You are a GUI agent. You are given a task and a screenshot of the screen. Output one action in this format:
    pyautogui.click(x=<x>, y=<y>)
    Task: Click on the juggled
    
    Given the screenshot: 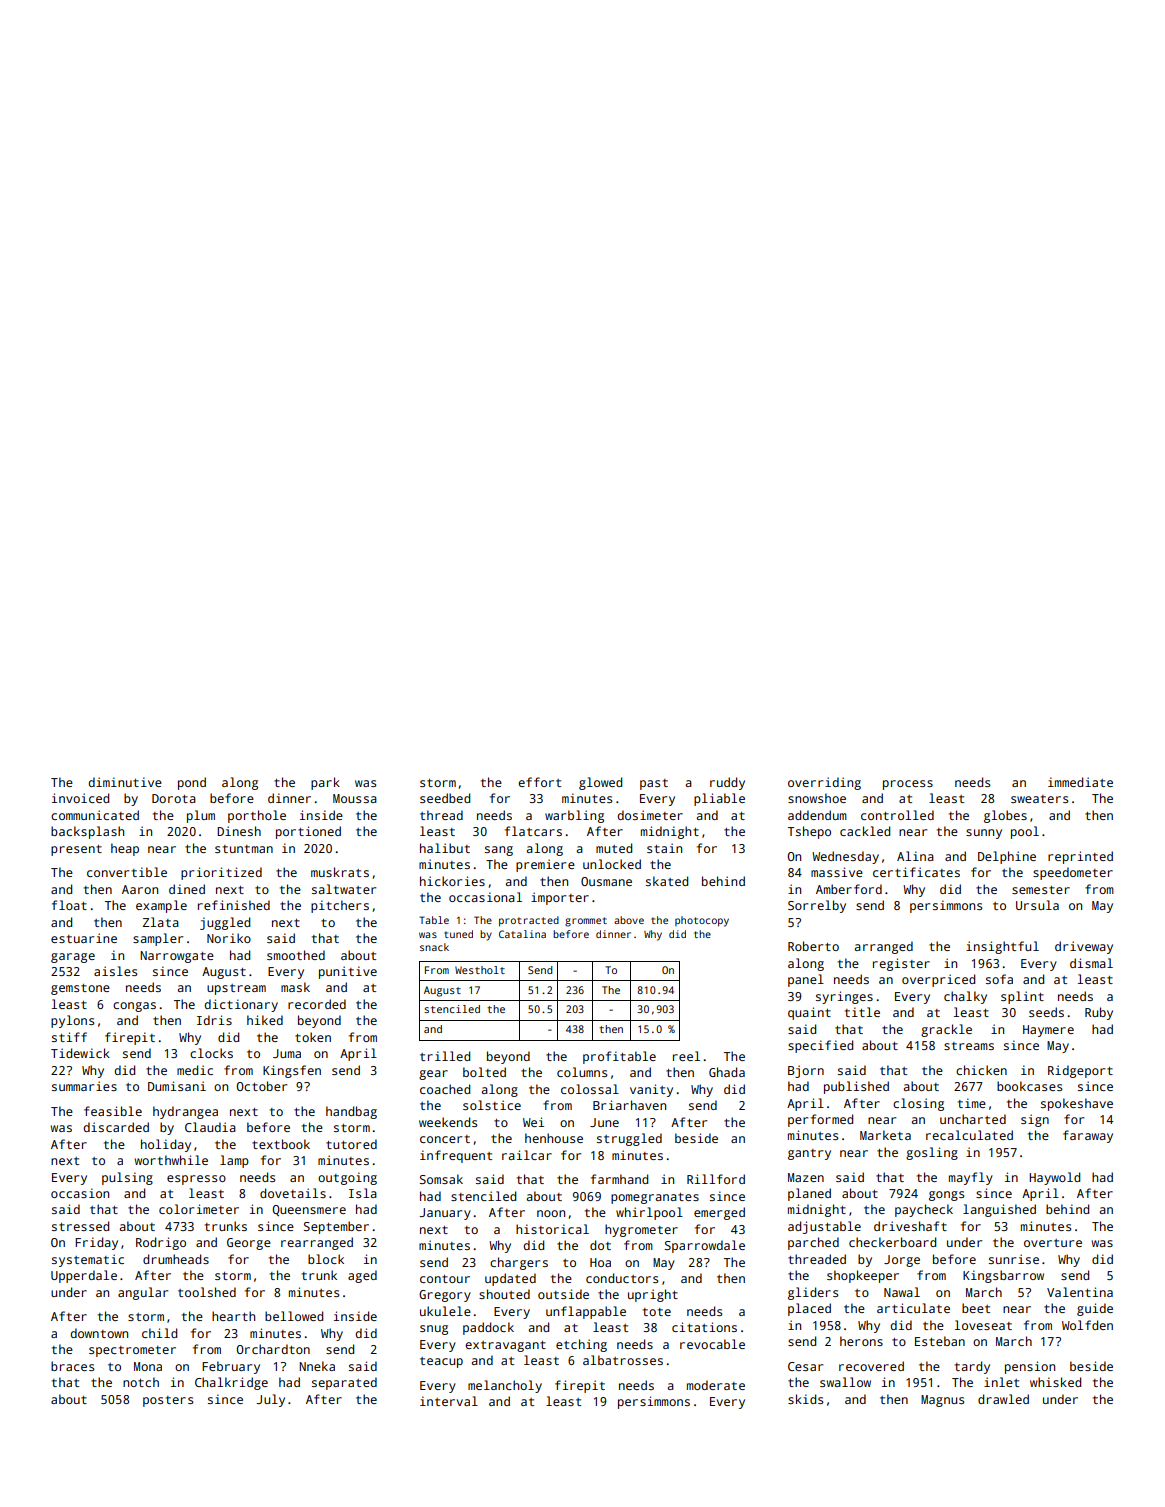 What is the action you would take?
    pyautogui.click(x=225, y=923)
